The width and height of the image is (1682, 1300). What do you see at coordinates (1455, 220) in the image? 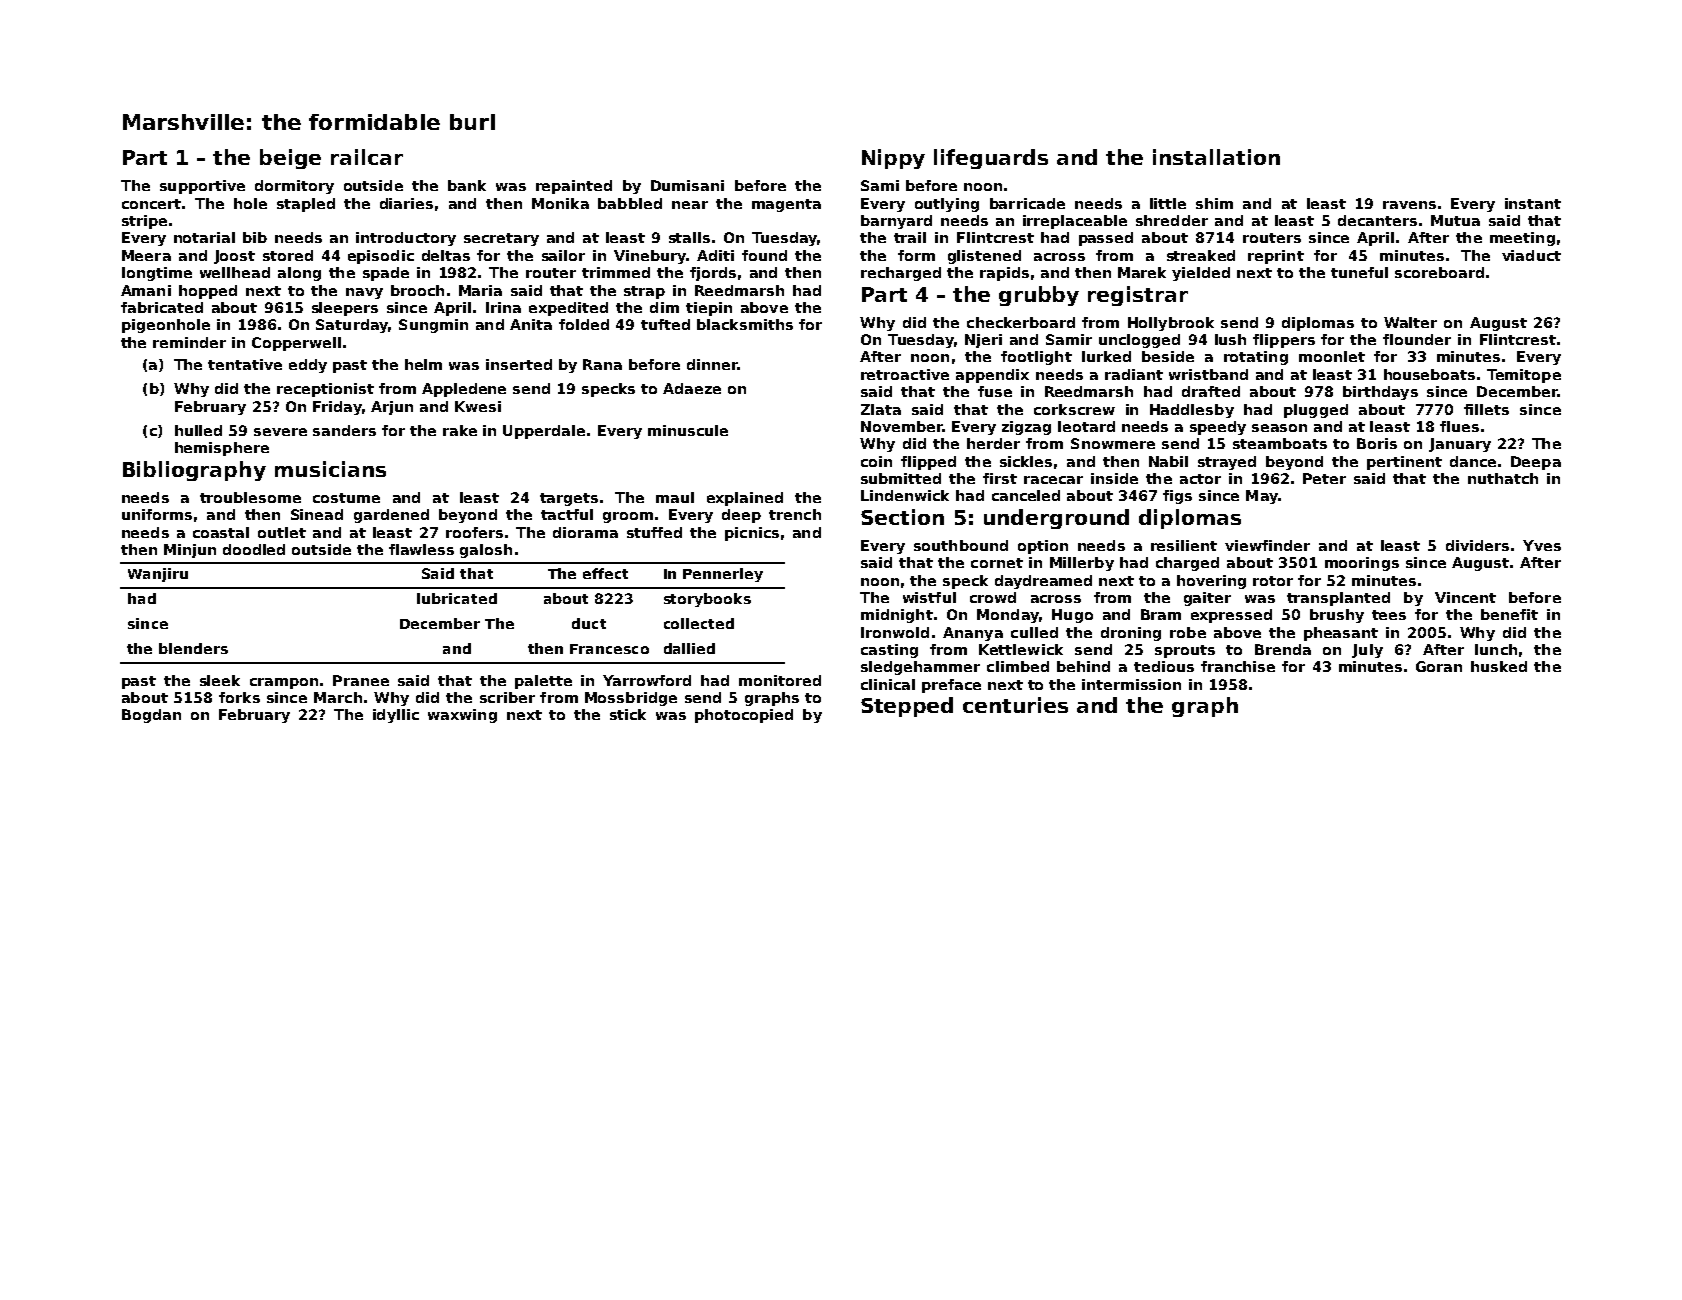
I see `Mutua` at bounding box center [1455, 220].
